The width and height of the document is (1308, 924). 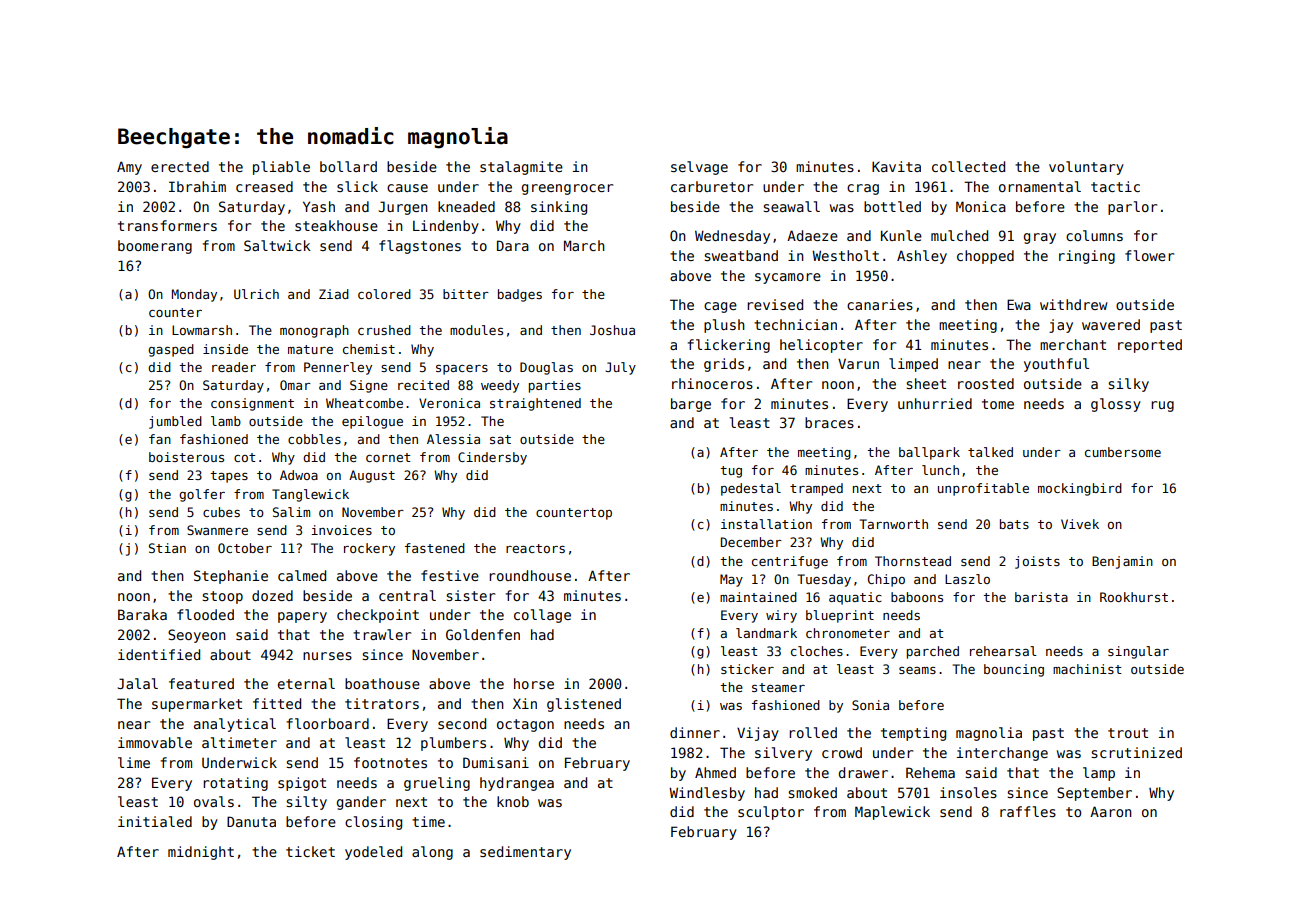 I want to click on technician, so click(x=795, y=324).
